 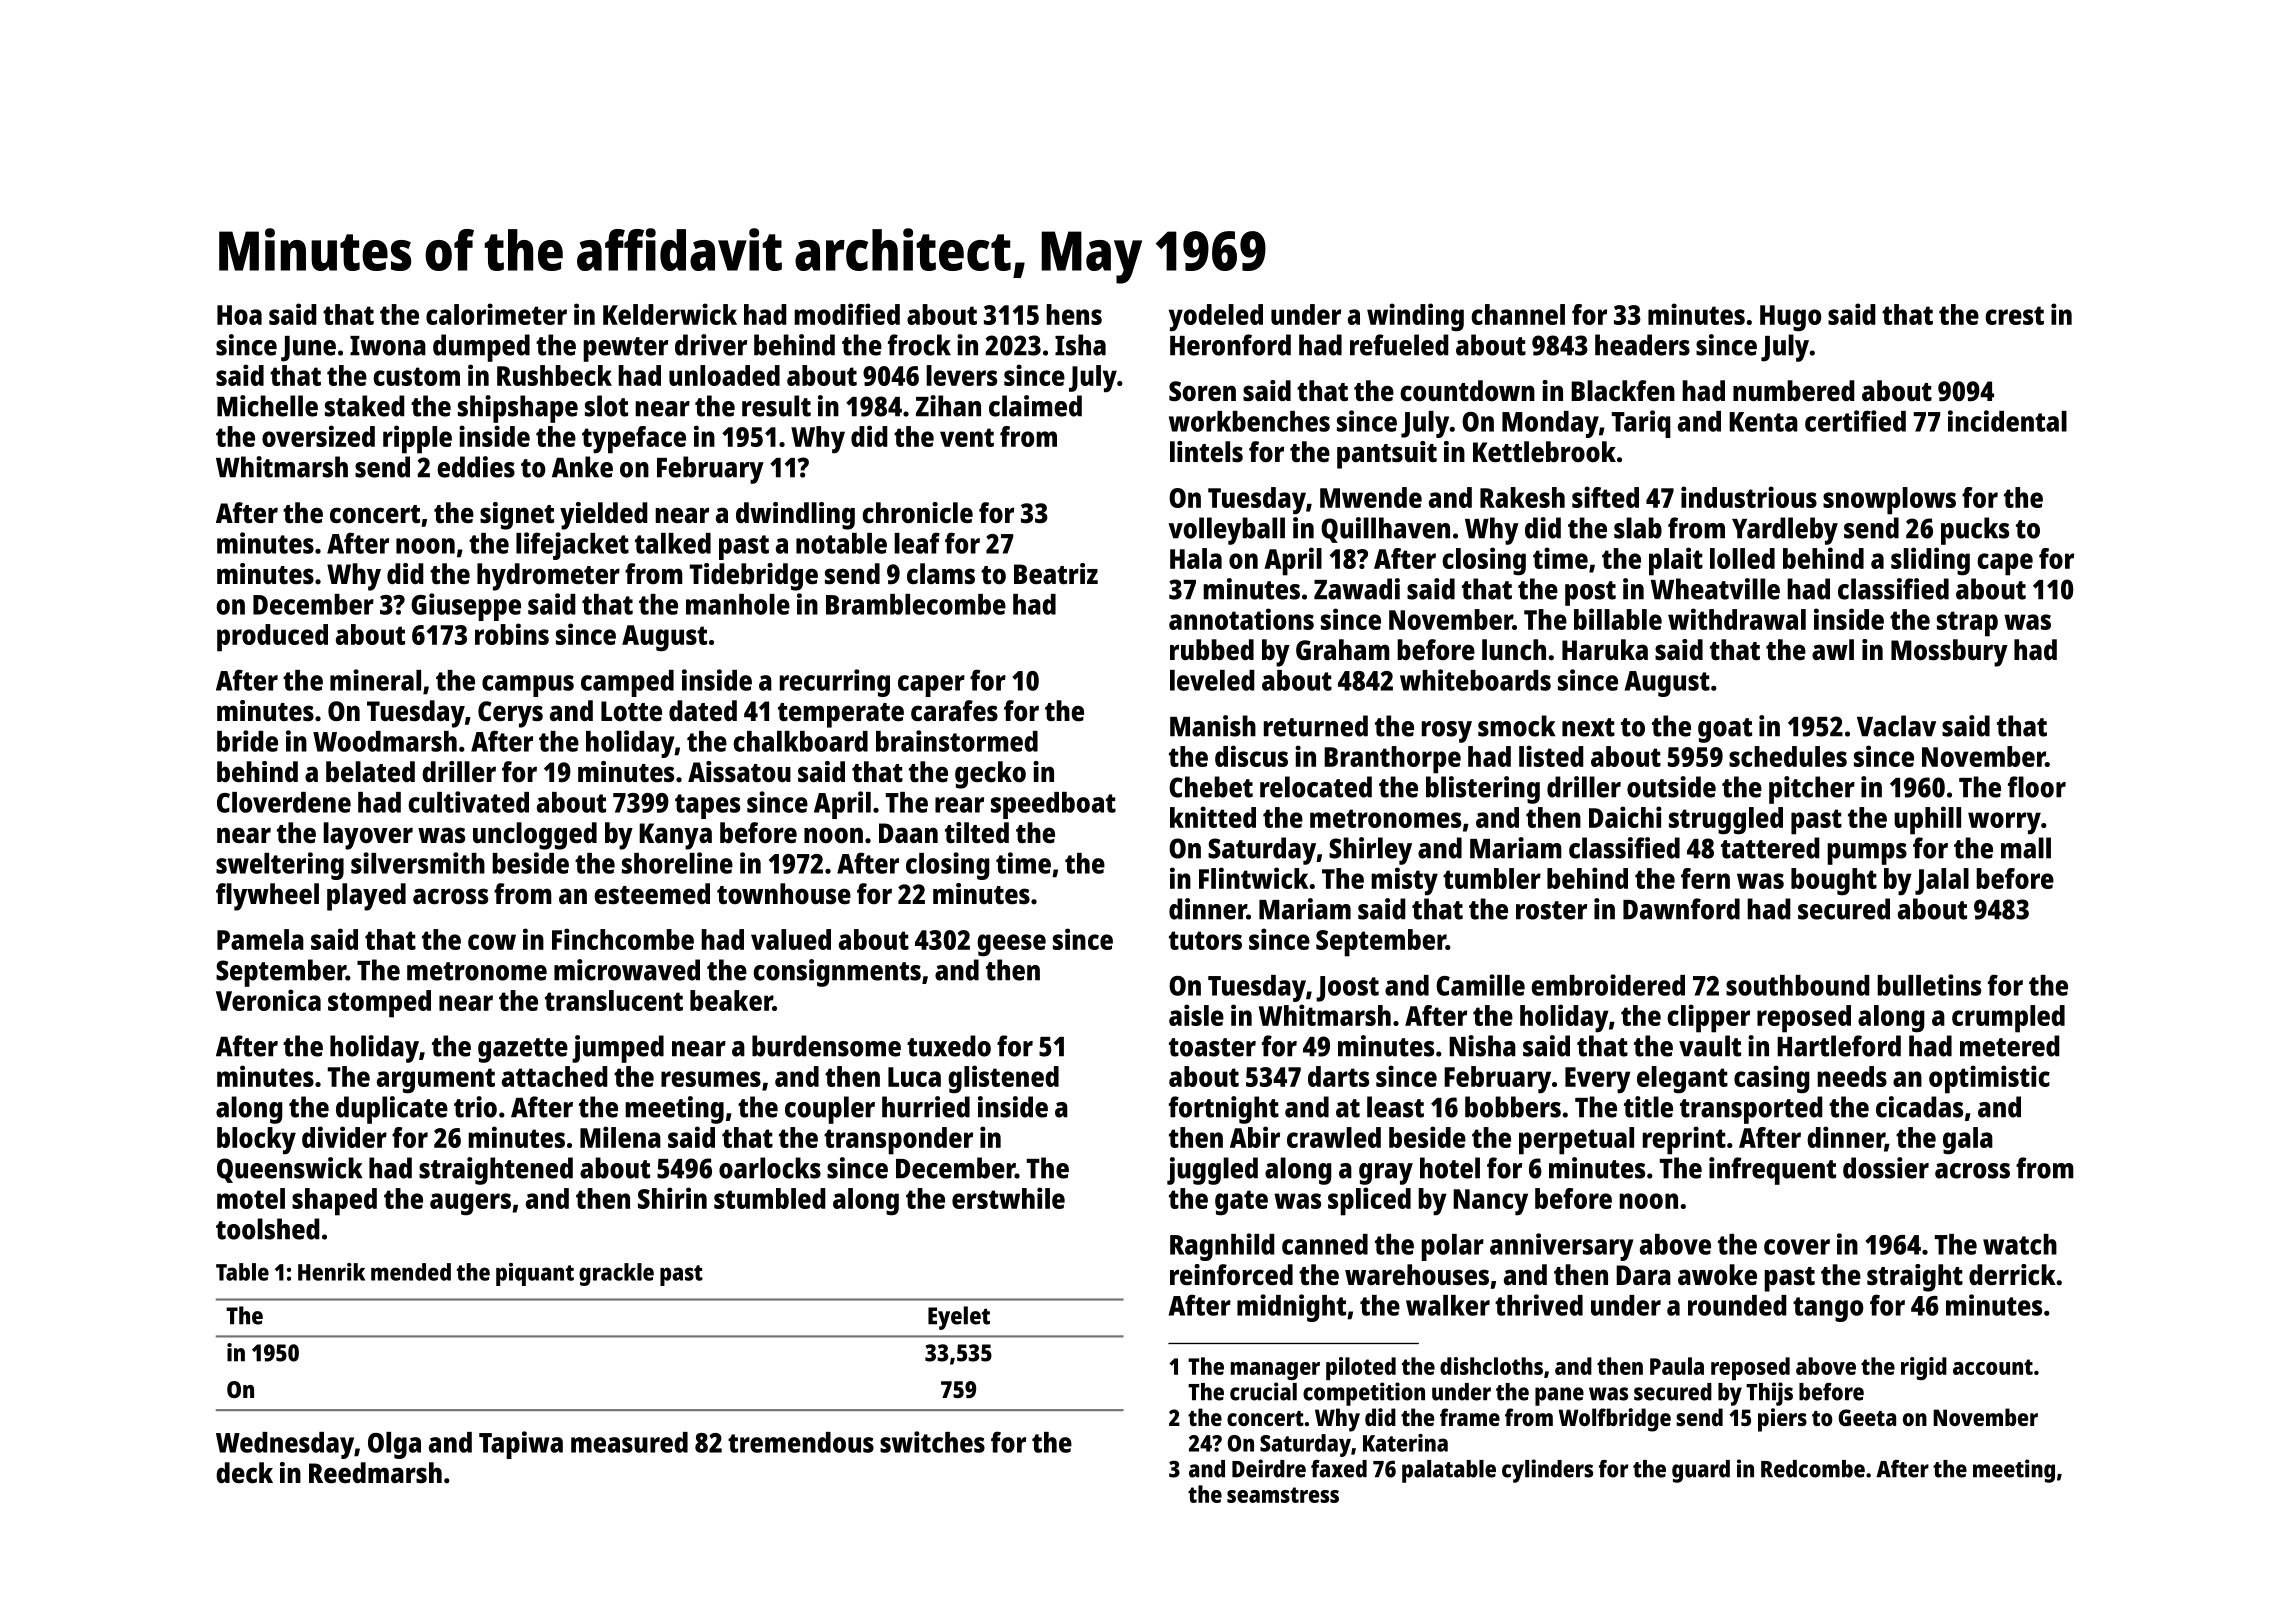 I want to click on geese, so click(x=1011, y=945).
